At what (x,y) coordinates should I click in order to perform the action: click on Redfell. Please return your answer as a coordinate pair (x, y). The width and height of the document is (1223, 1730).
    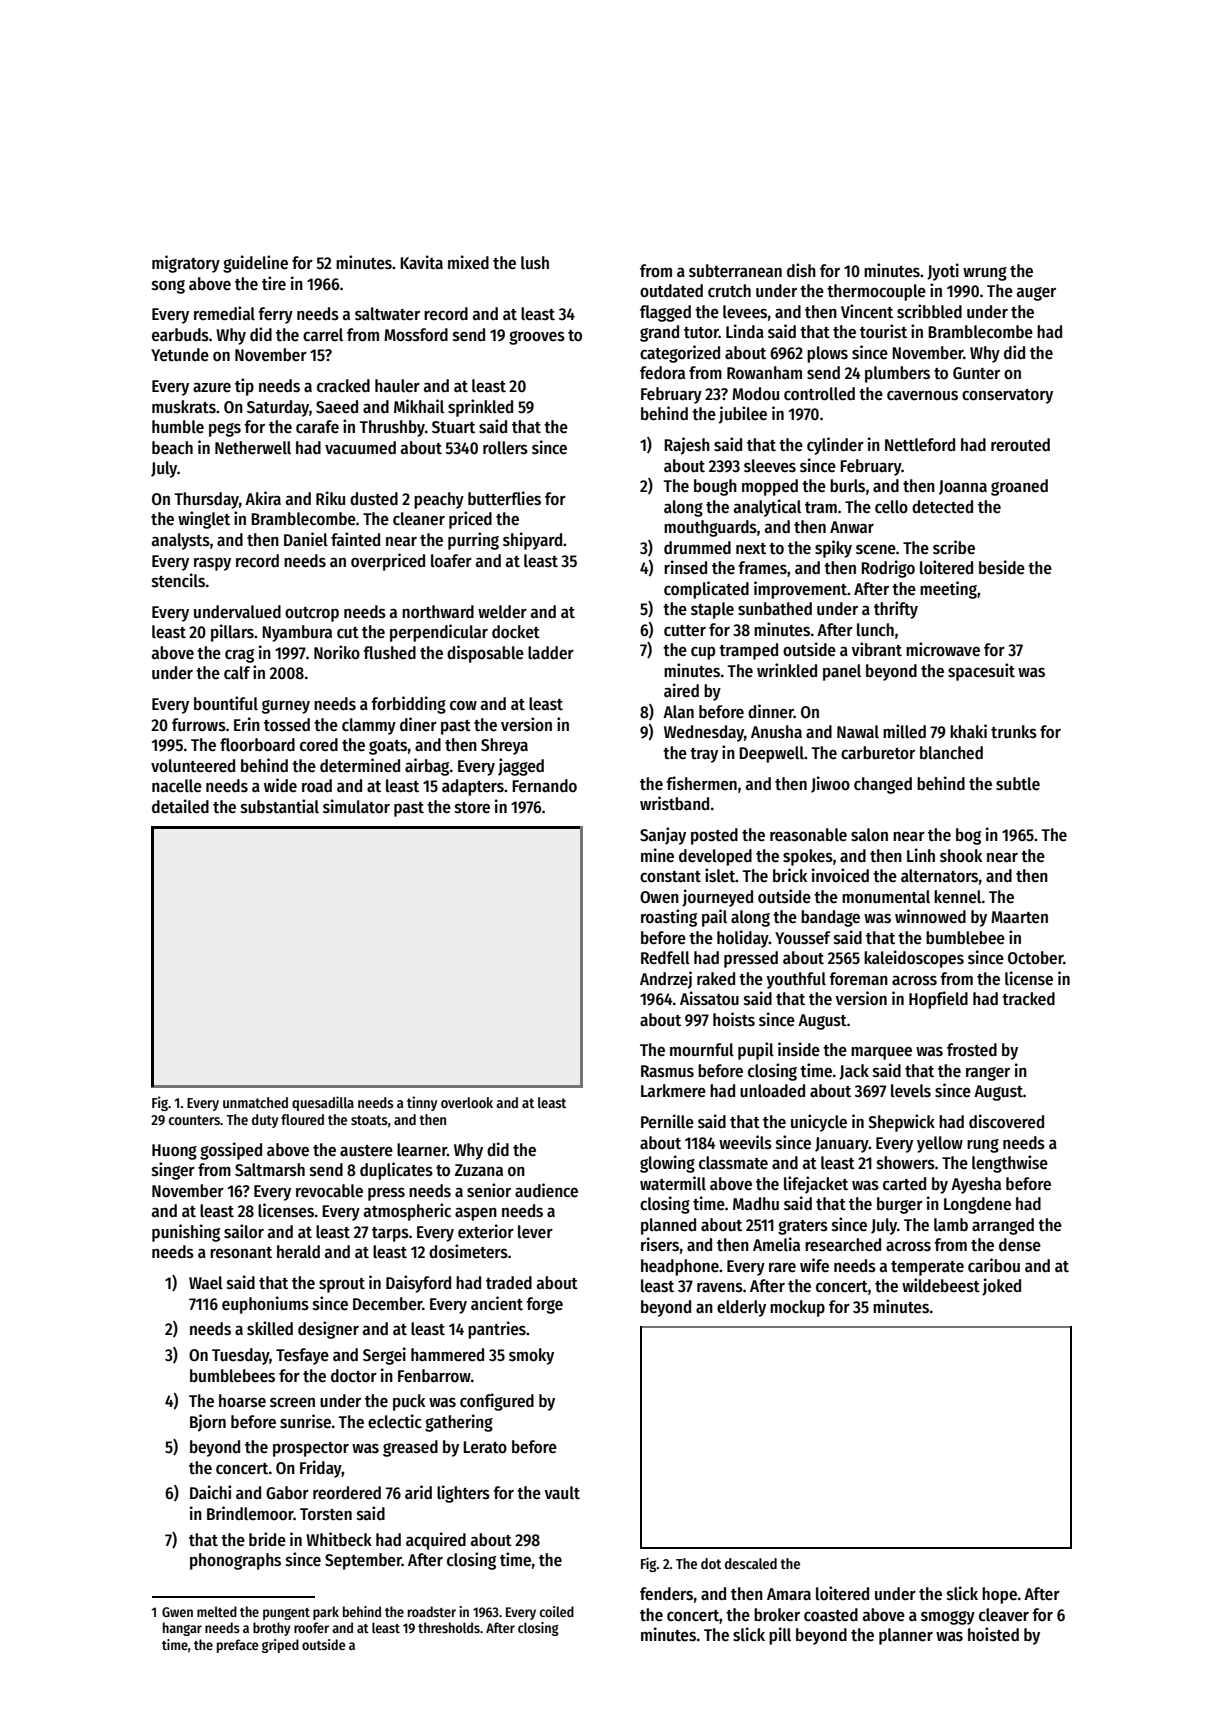
    Looking at the image, I should click on (665, 958).
